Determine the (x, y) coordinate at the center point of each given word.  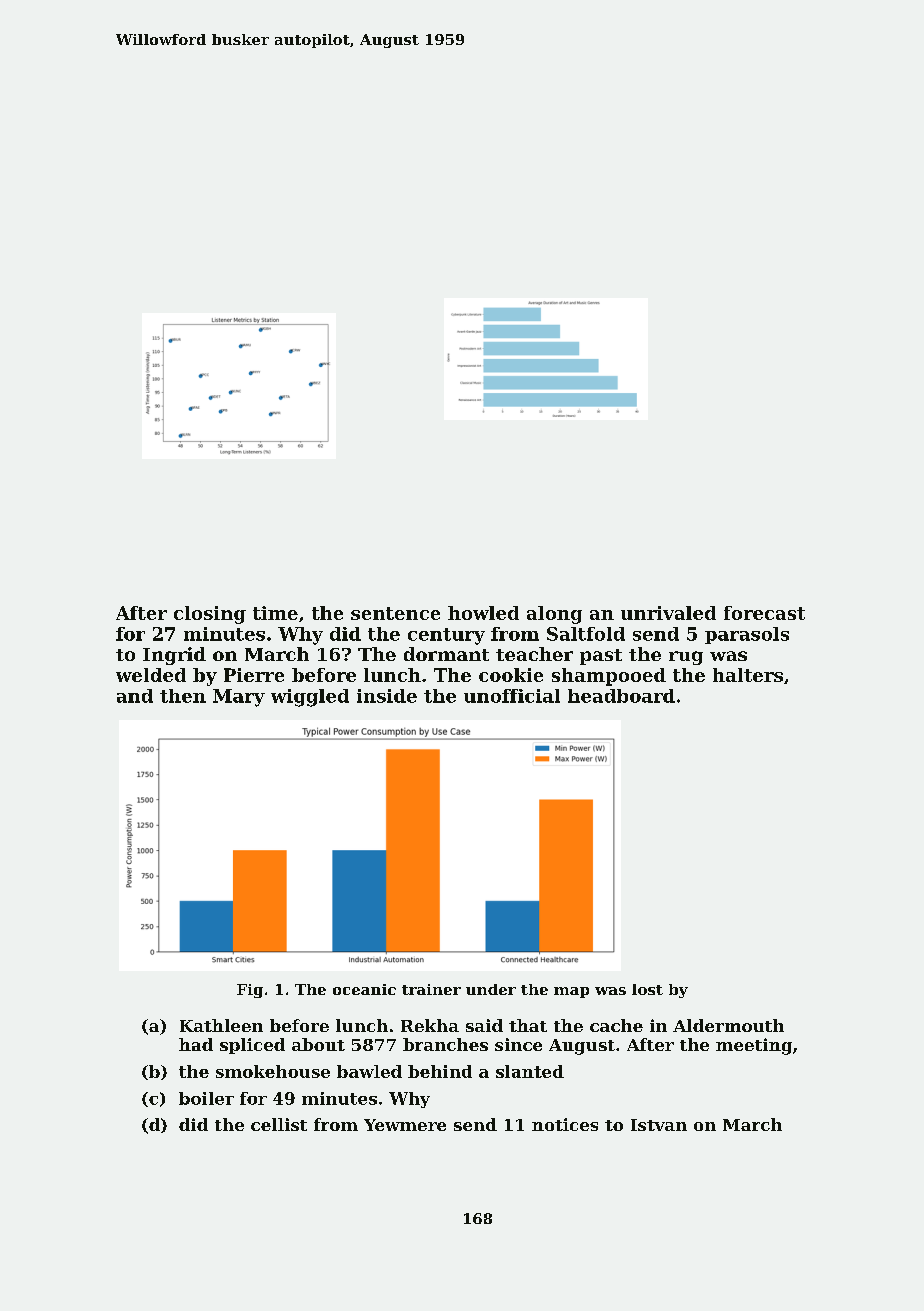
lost (647, 989)
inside (387, 696)
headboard (621, 696)
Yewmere (405, 1125)
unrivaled (668, 613)
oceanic (364, 989)
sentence (395, 613)
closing (210, 615)
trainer (431, 989)
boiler (206, 1098)
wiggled (310, 698)
